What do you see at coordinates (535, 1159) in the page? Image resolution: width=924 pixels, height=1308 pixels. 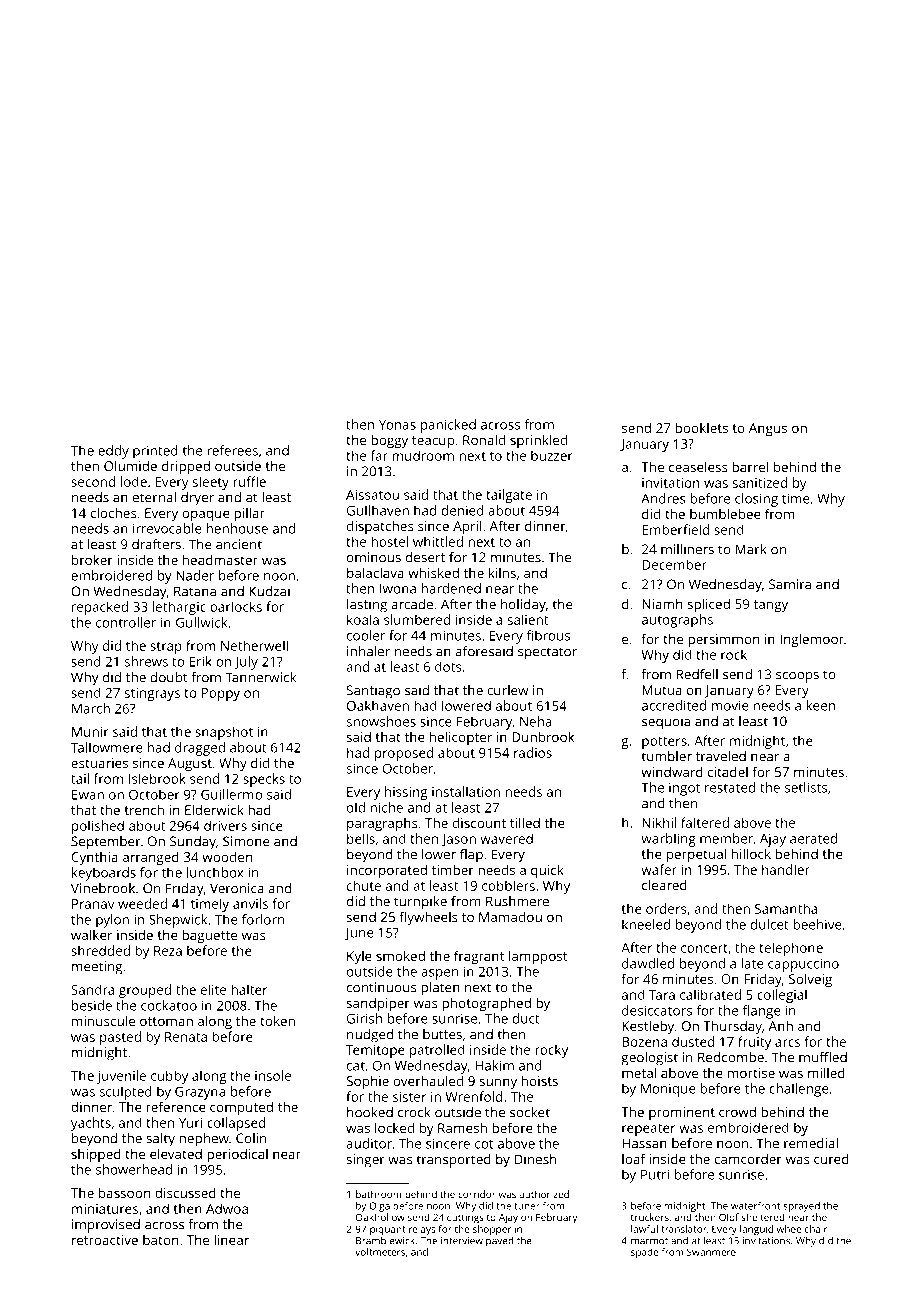 I see `Dinesh` at bounding box center [535, 1159].
